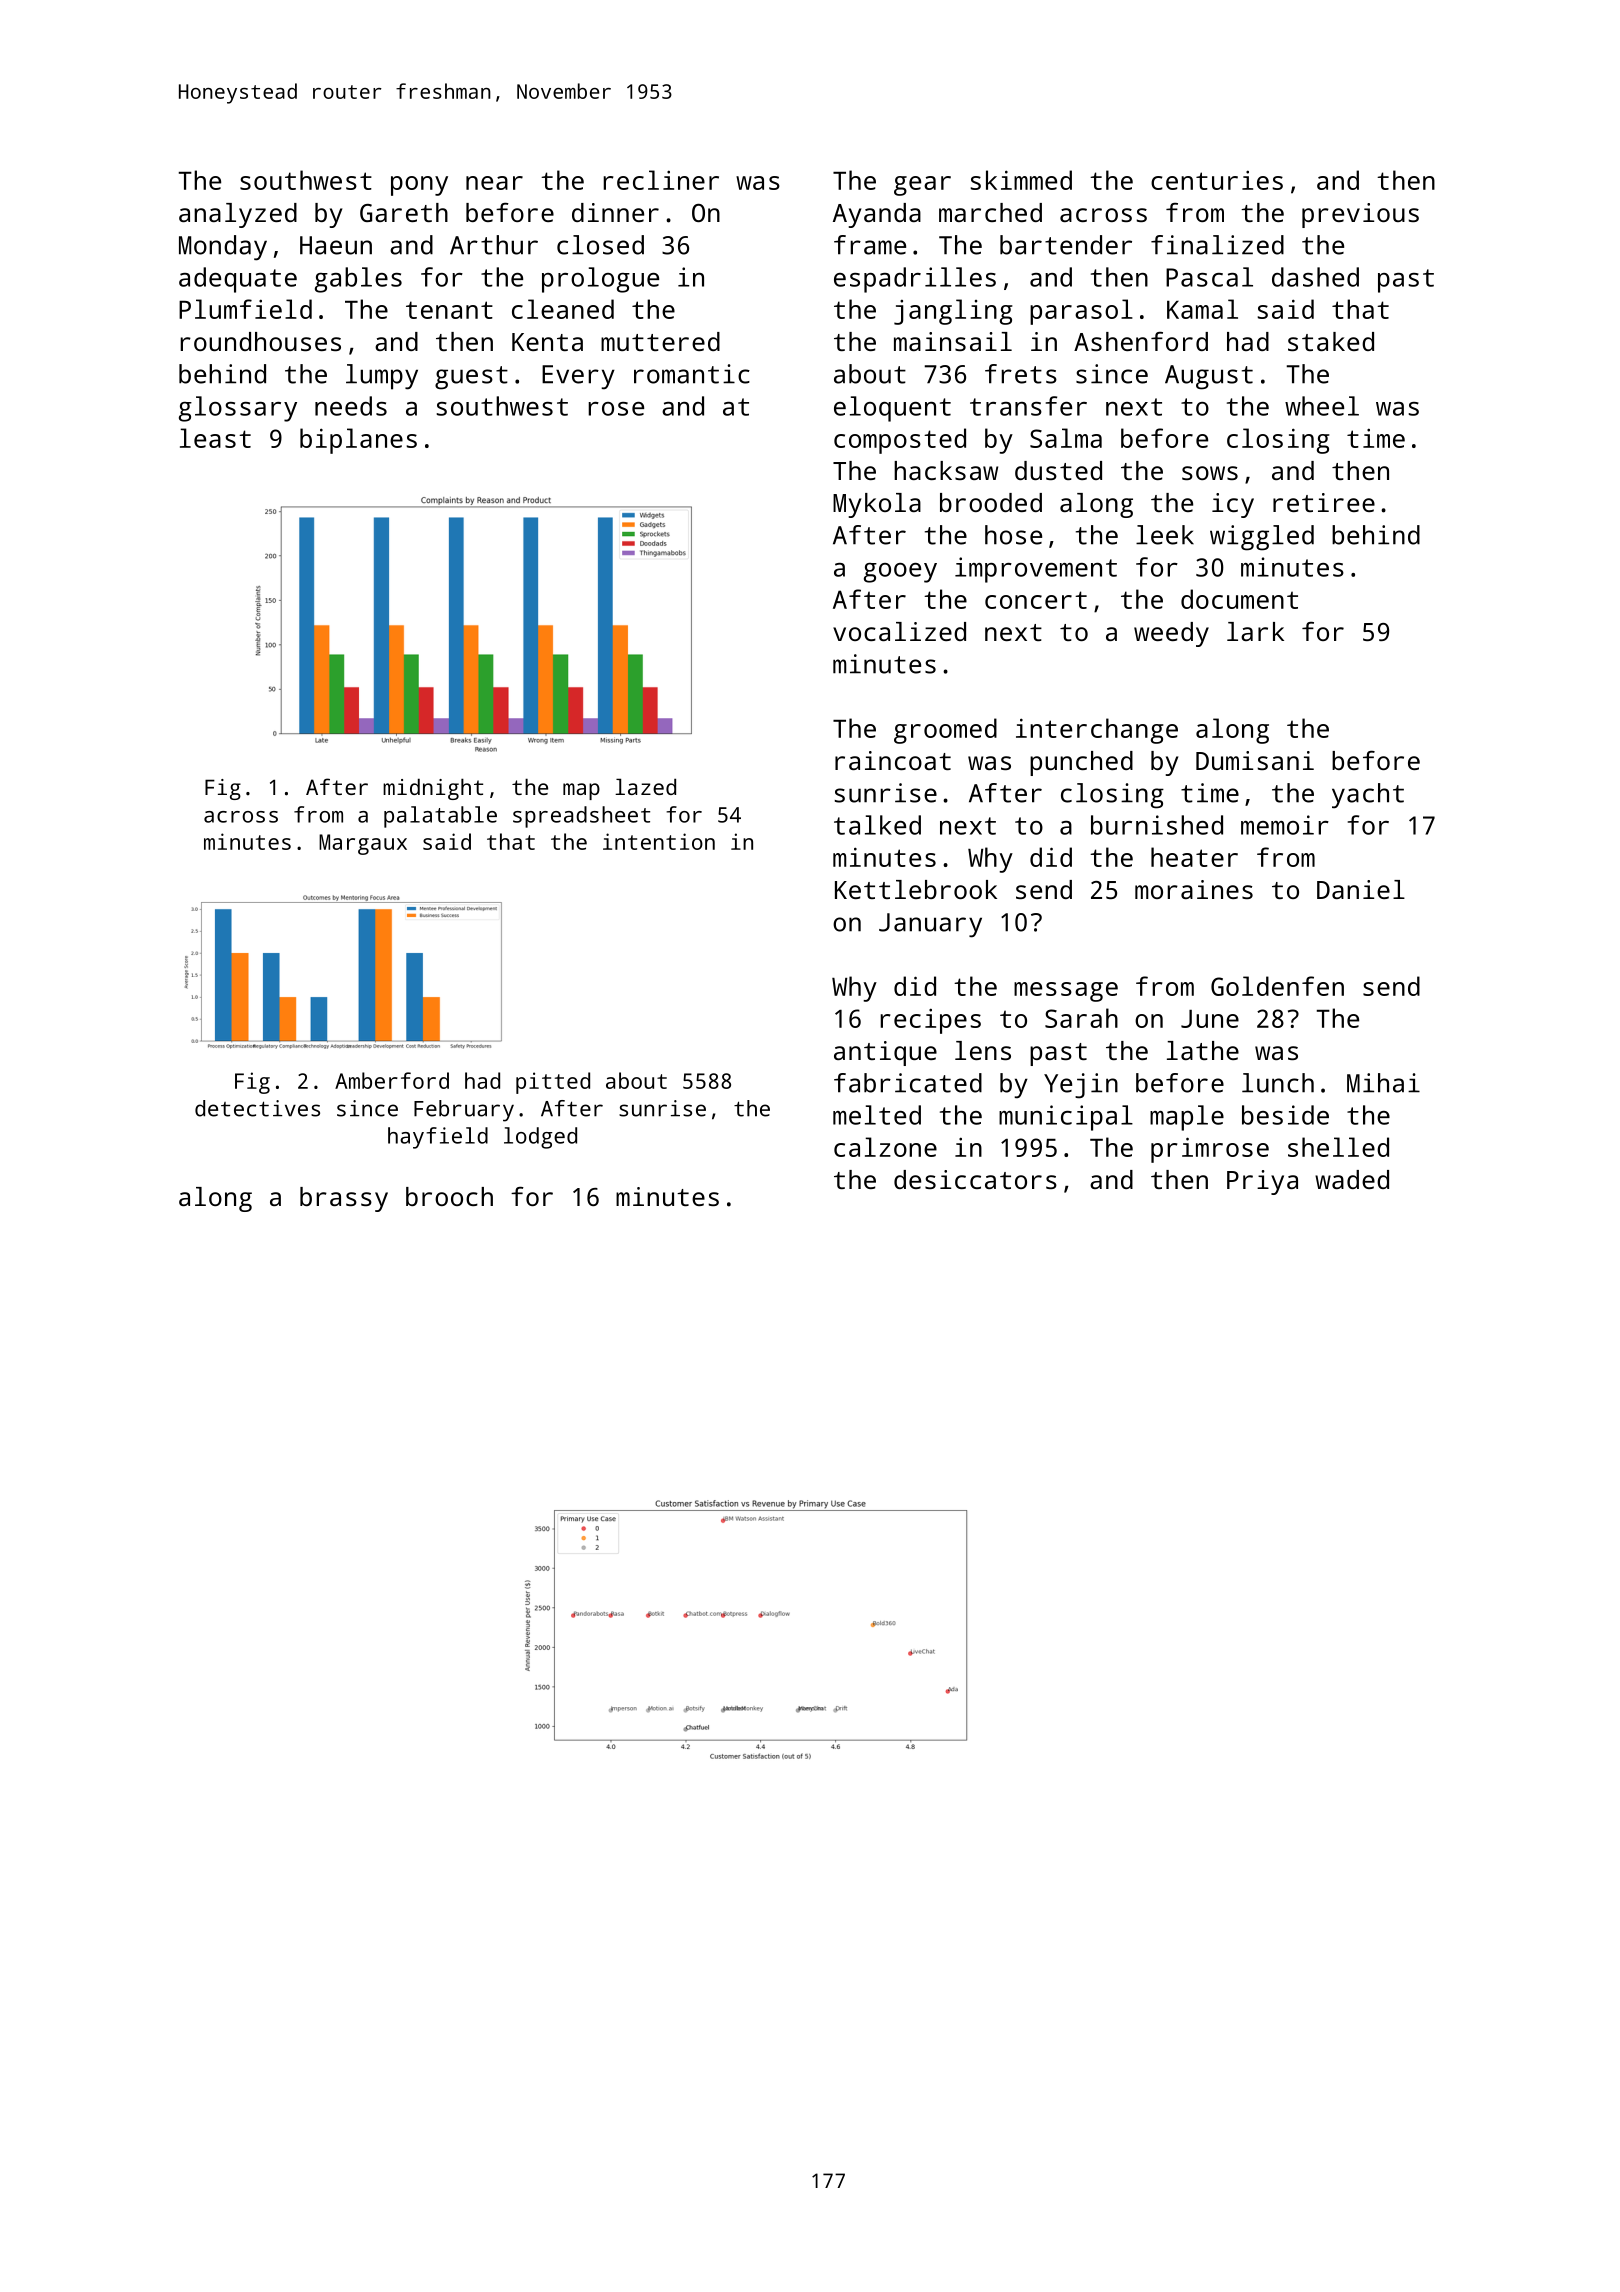 Image resolution: width=1620 pixels, height=2292 pixels. Describe the element at coordinates (900, 573) in the page. I see `gooey` at that location.
